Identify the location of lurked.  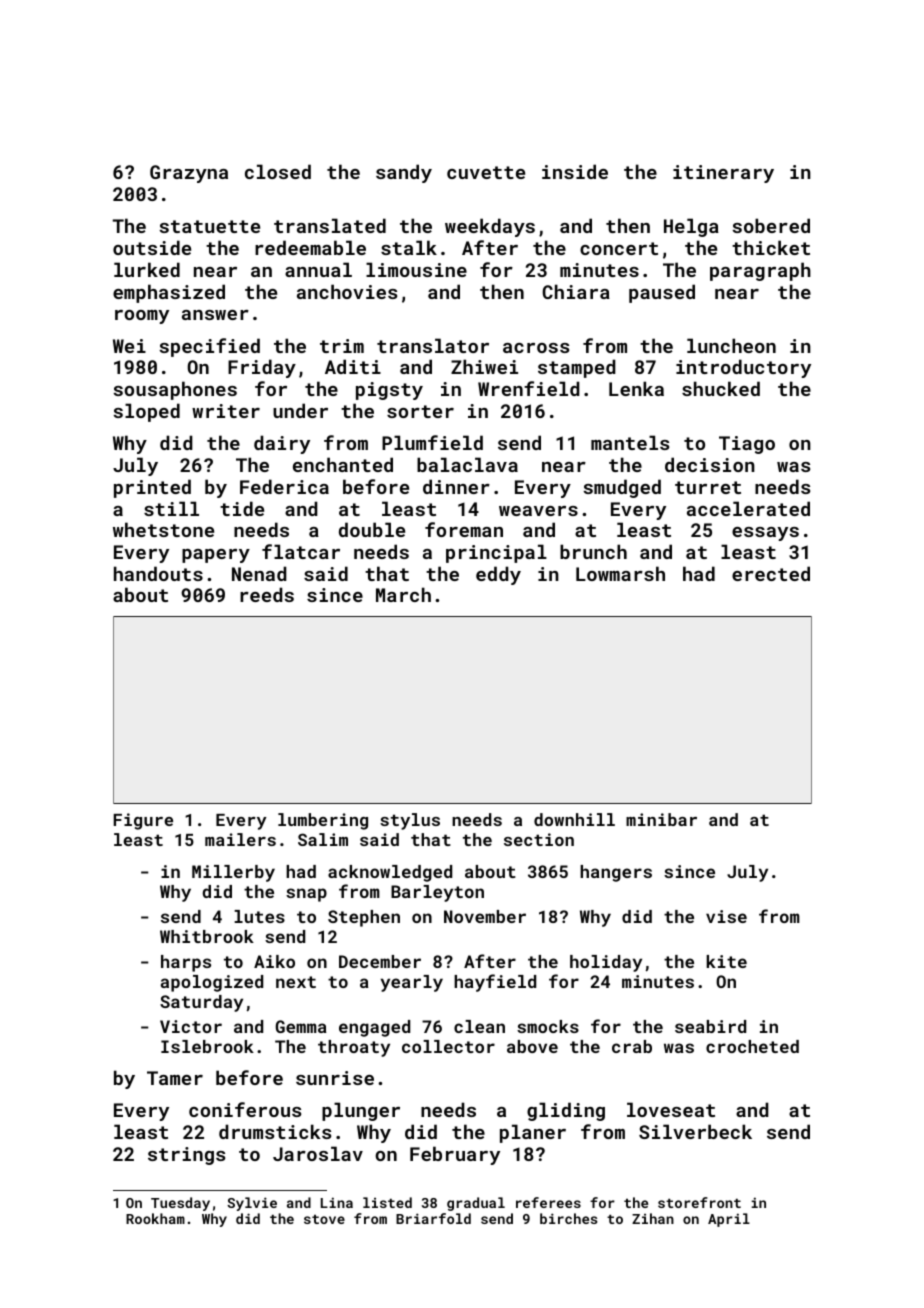
(147, 269).
